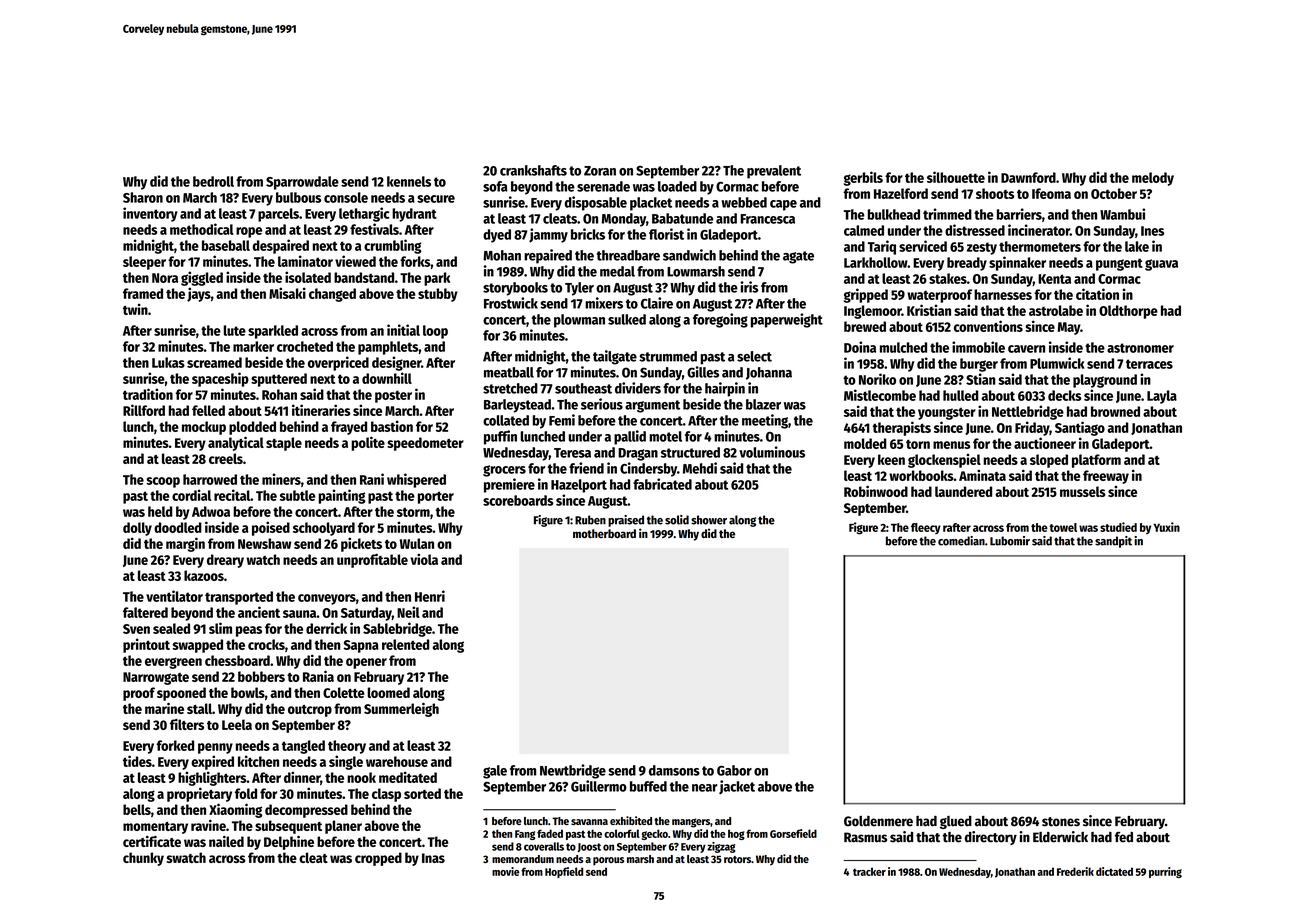  I want to click on Rillford, so click(144, 410).
